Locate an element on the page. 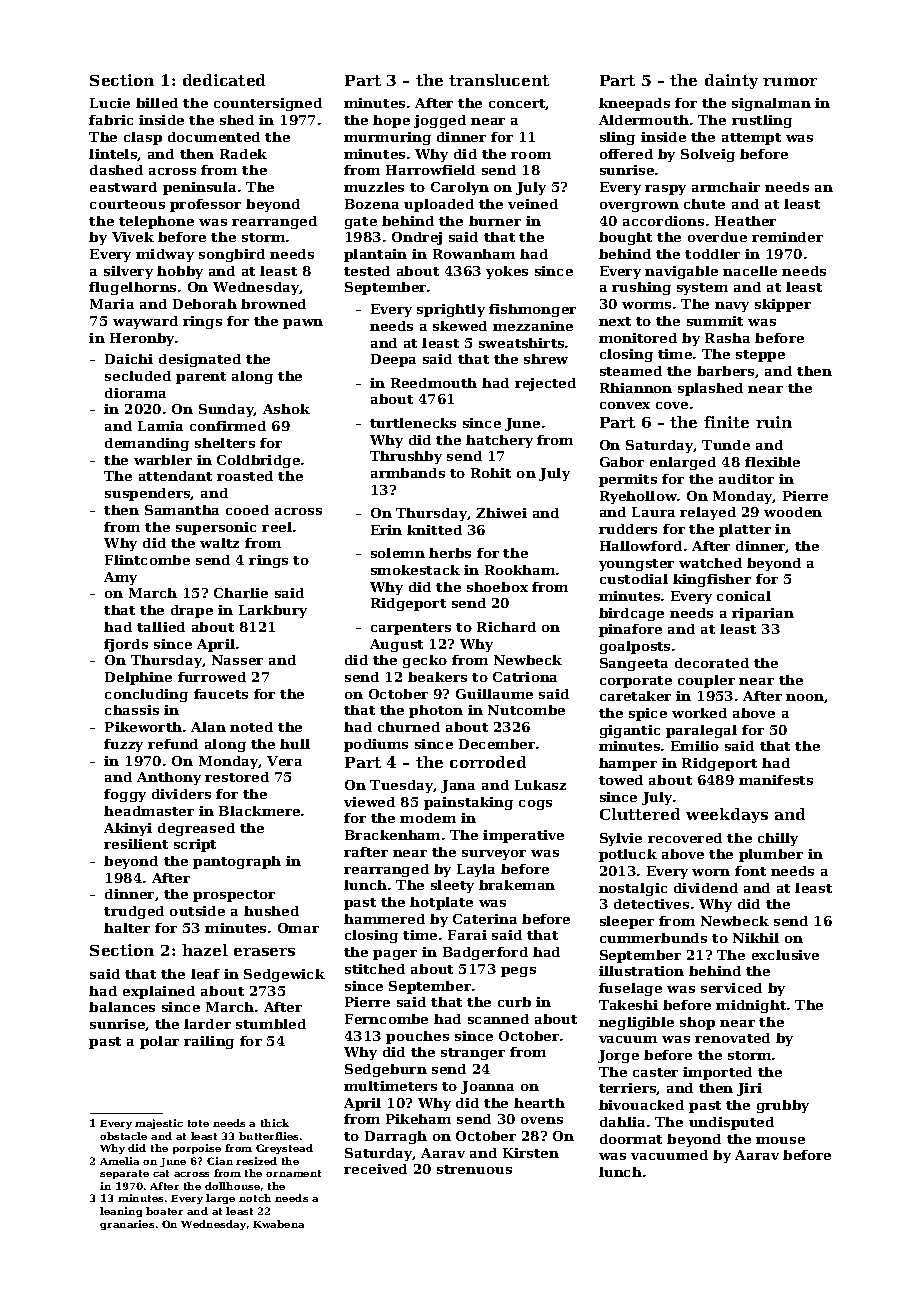  cogs is located at coordinates (535, 805).
